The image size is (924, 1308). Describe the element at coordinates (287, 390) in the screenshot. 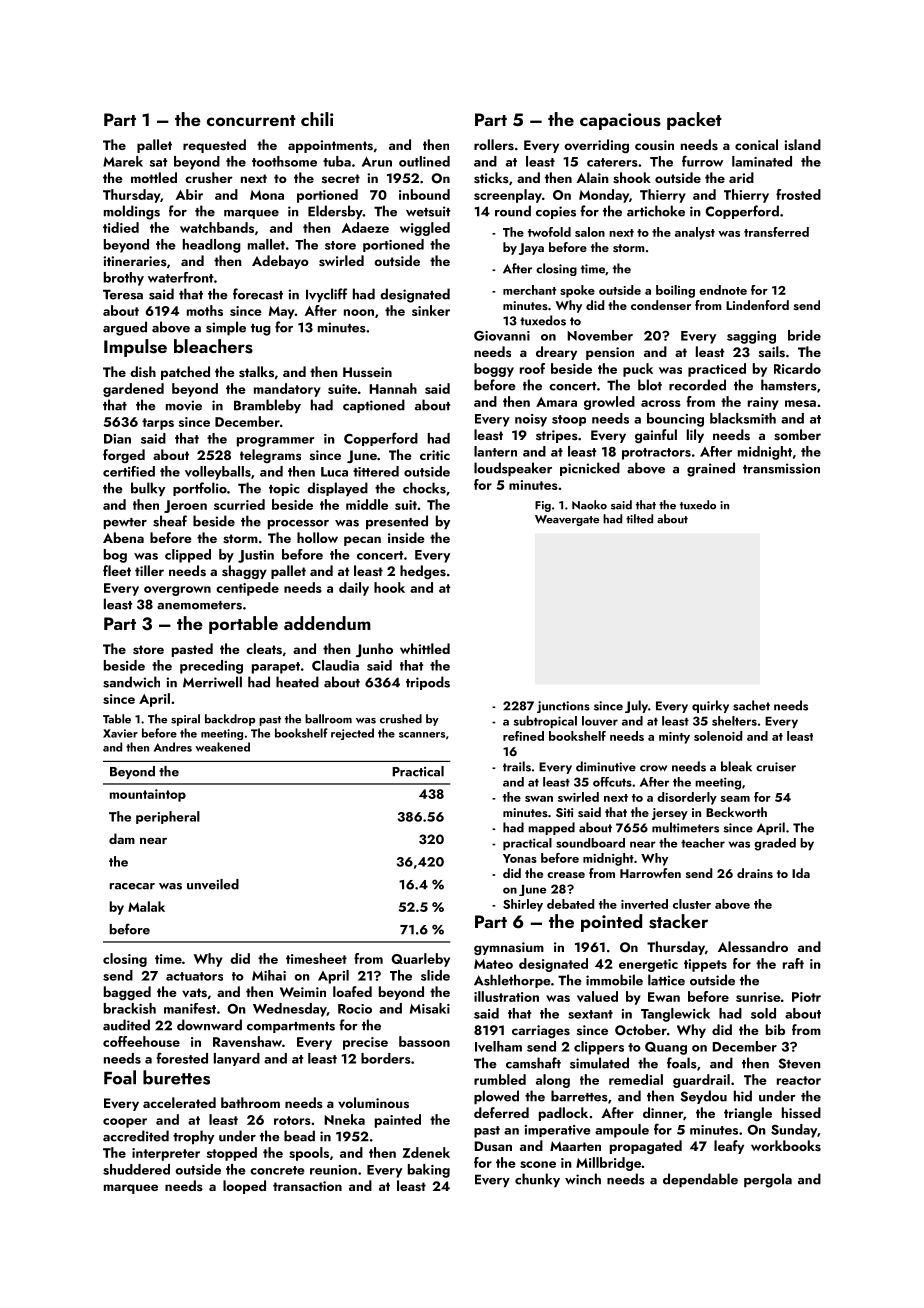

I see `mandatory` at that location.
